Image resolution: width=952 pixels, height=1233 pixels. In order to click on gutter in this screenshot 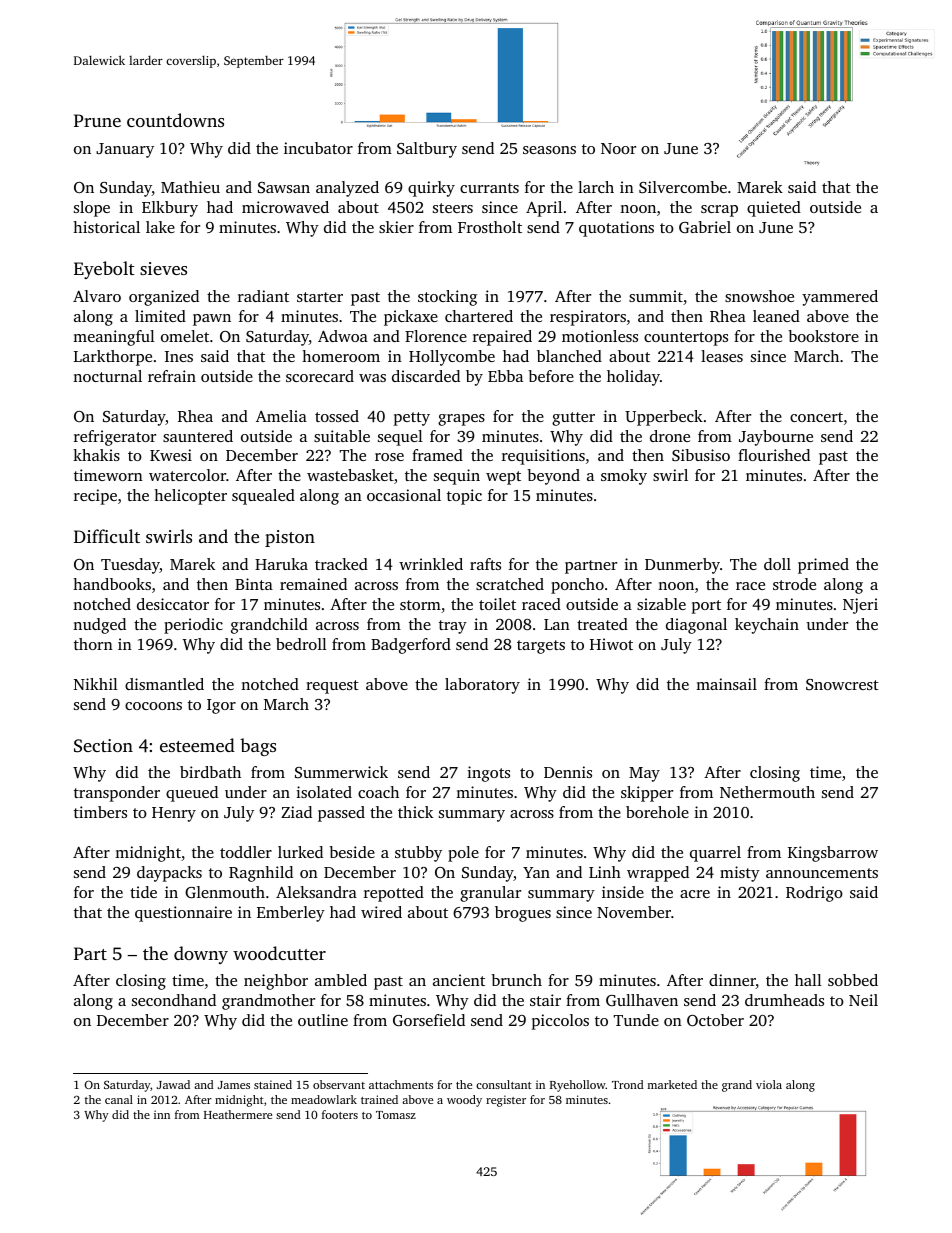, I will do `click(573, 419)`.
